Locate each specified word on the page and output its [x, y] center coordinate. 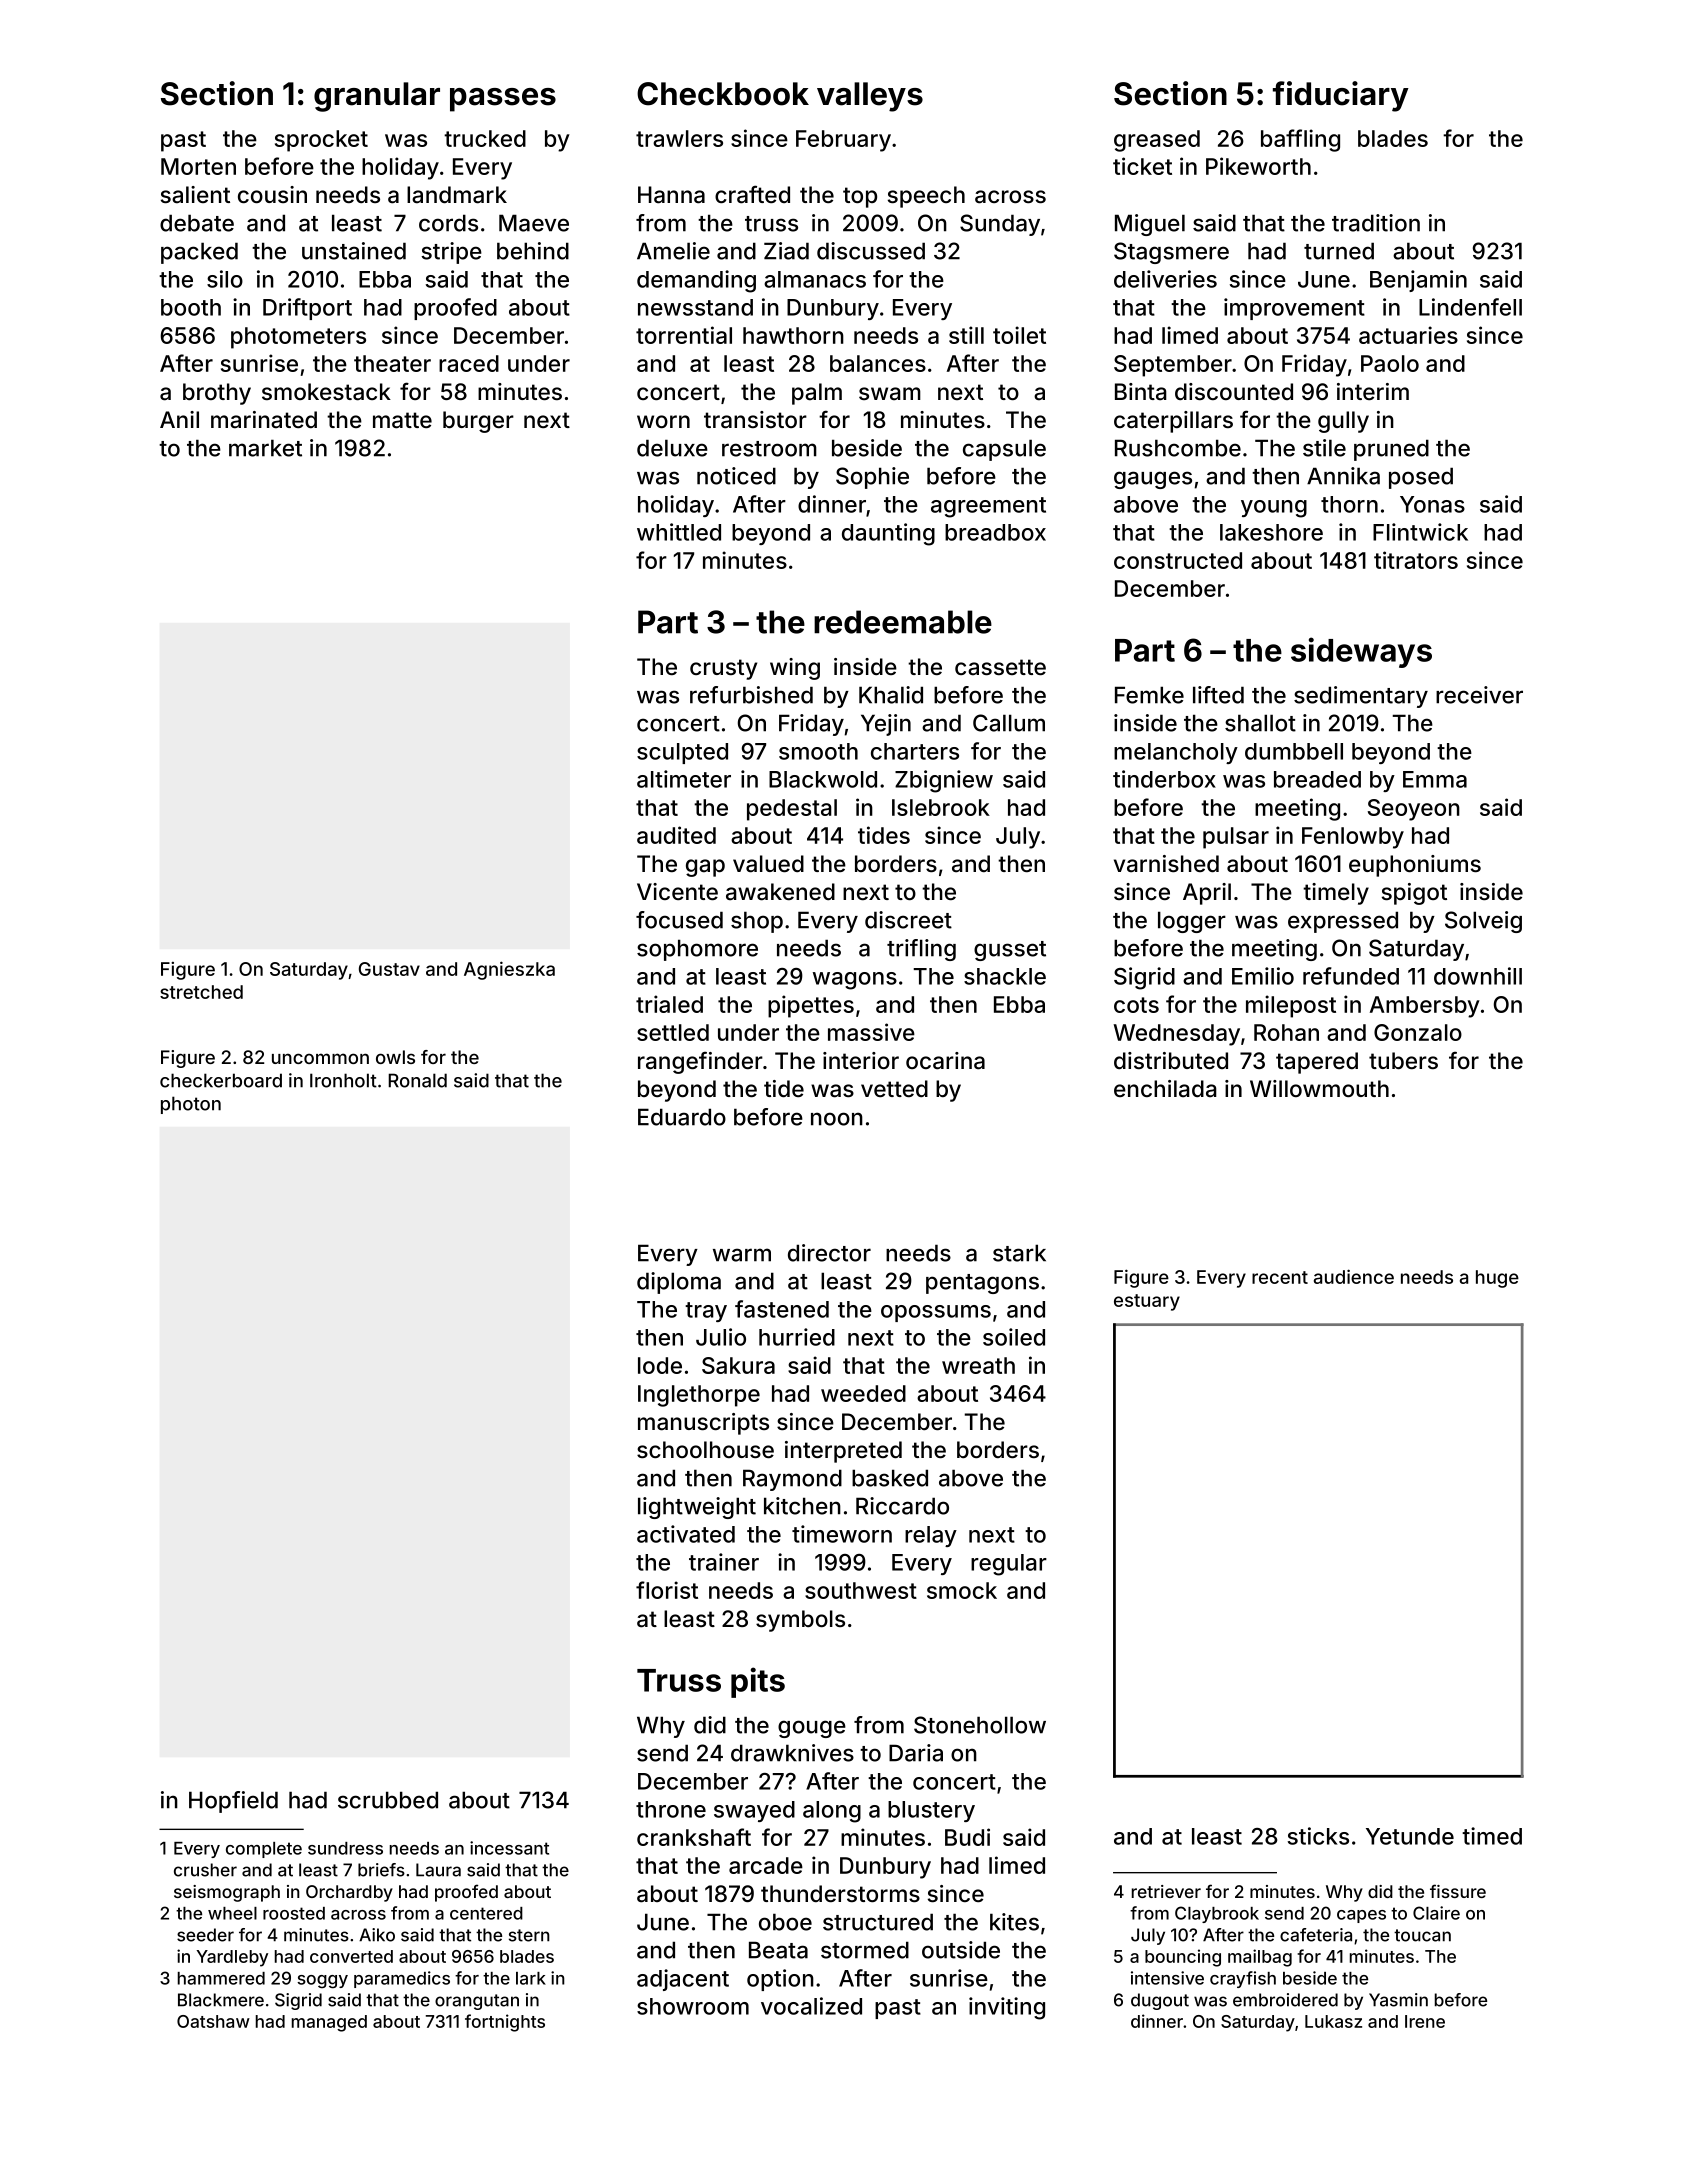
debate [197, 223]
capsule [1004, 450]
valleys [870, 97]
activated [686, 1534]
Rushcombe [1178, 448]
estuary [1147, 1302]
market [265, 448]
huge [1497, 1279]
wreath [978, 1365]
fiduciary [1341, 96]
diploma [679, 1283]
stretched [201, 992]
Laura [438, 1870]
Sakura [738, 1365]
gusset [1010, 951]
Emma [1435, 779]
